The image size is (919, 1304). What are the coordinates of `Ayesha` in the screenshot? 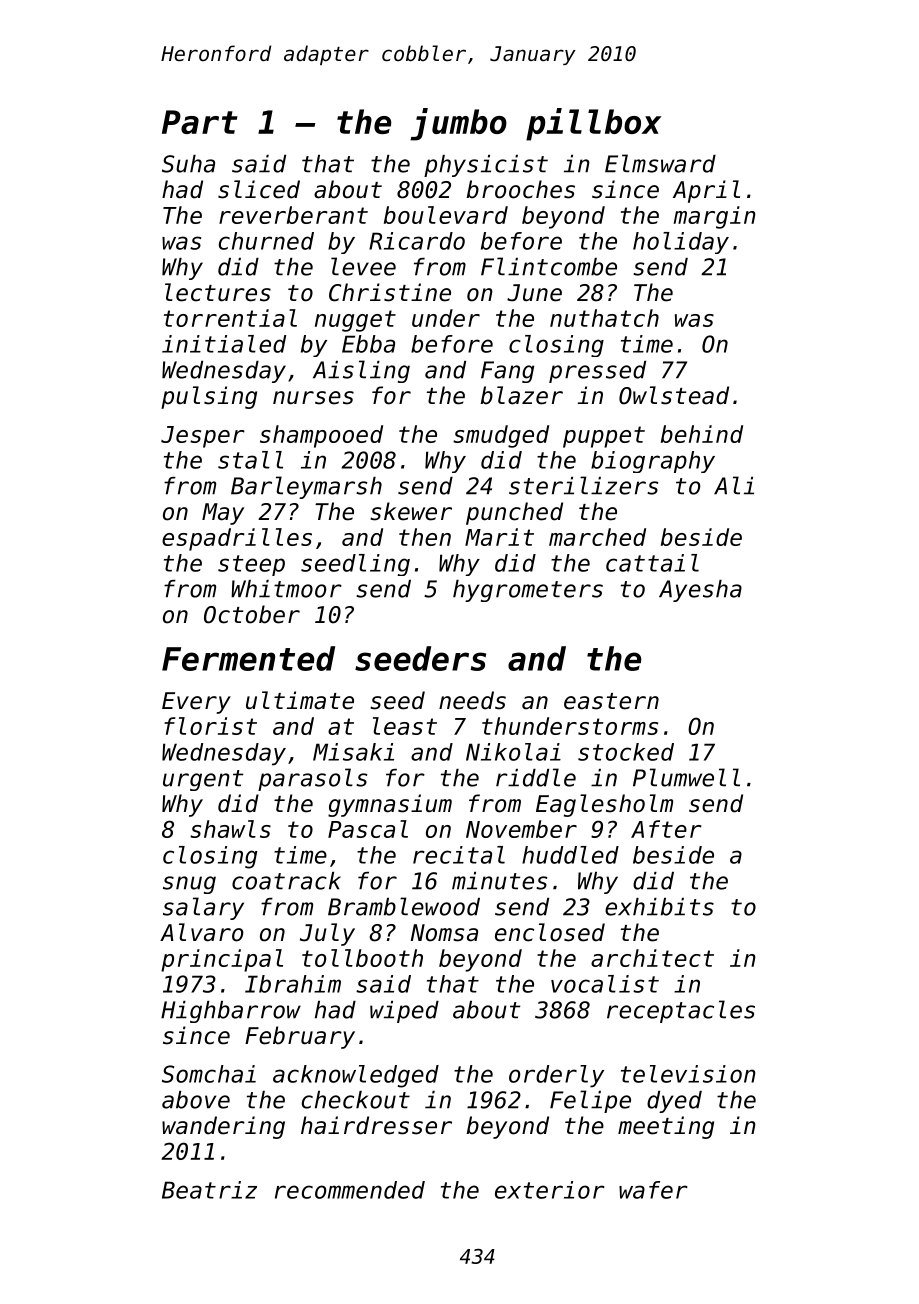 It's located at (700, 591).
